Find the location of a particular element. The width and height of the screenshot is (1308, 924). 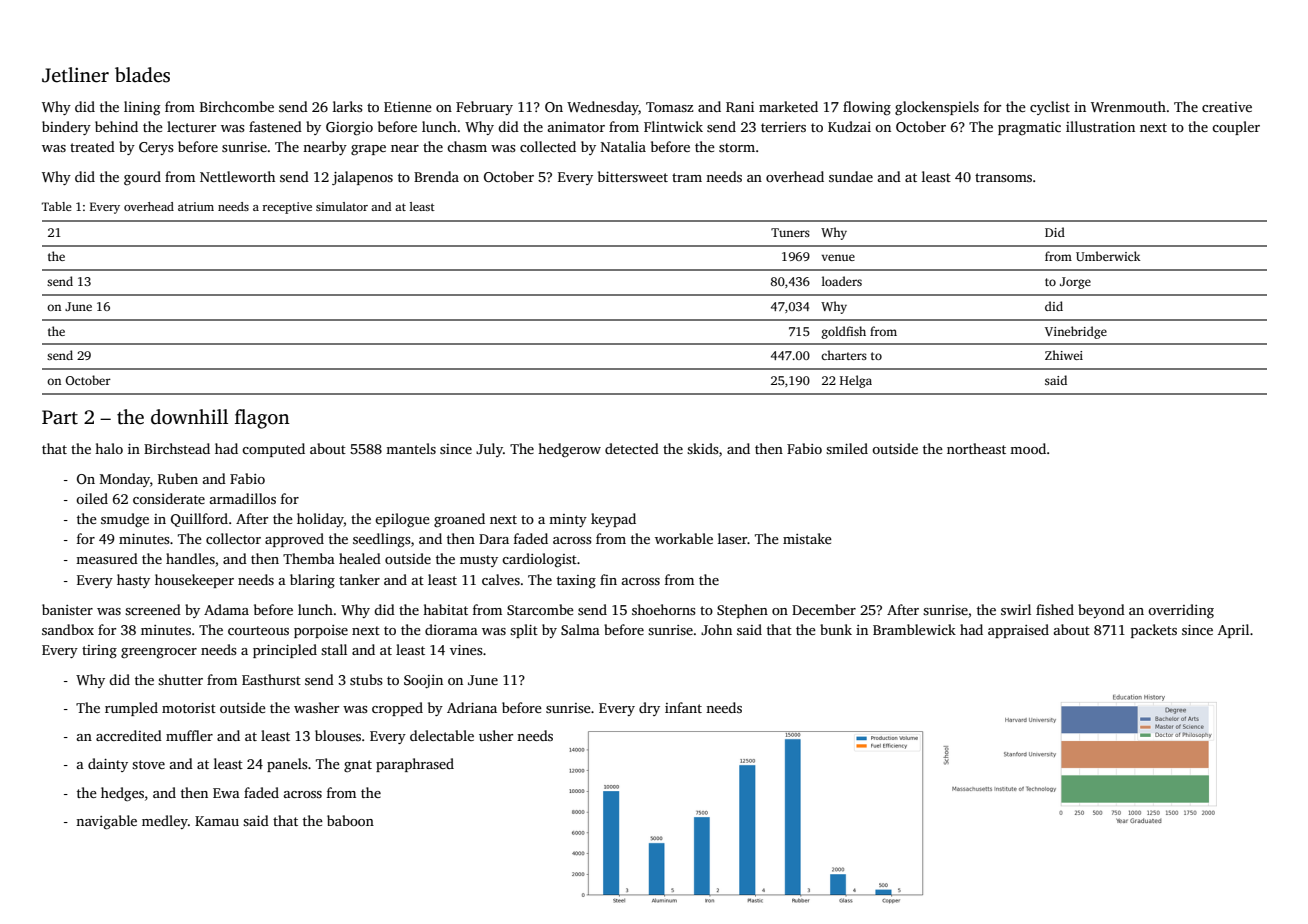

dainty is located at coordinates (108, 765).
